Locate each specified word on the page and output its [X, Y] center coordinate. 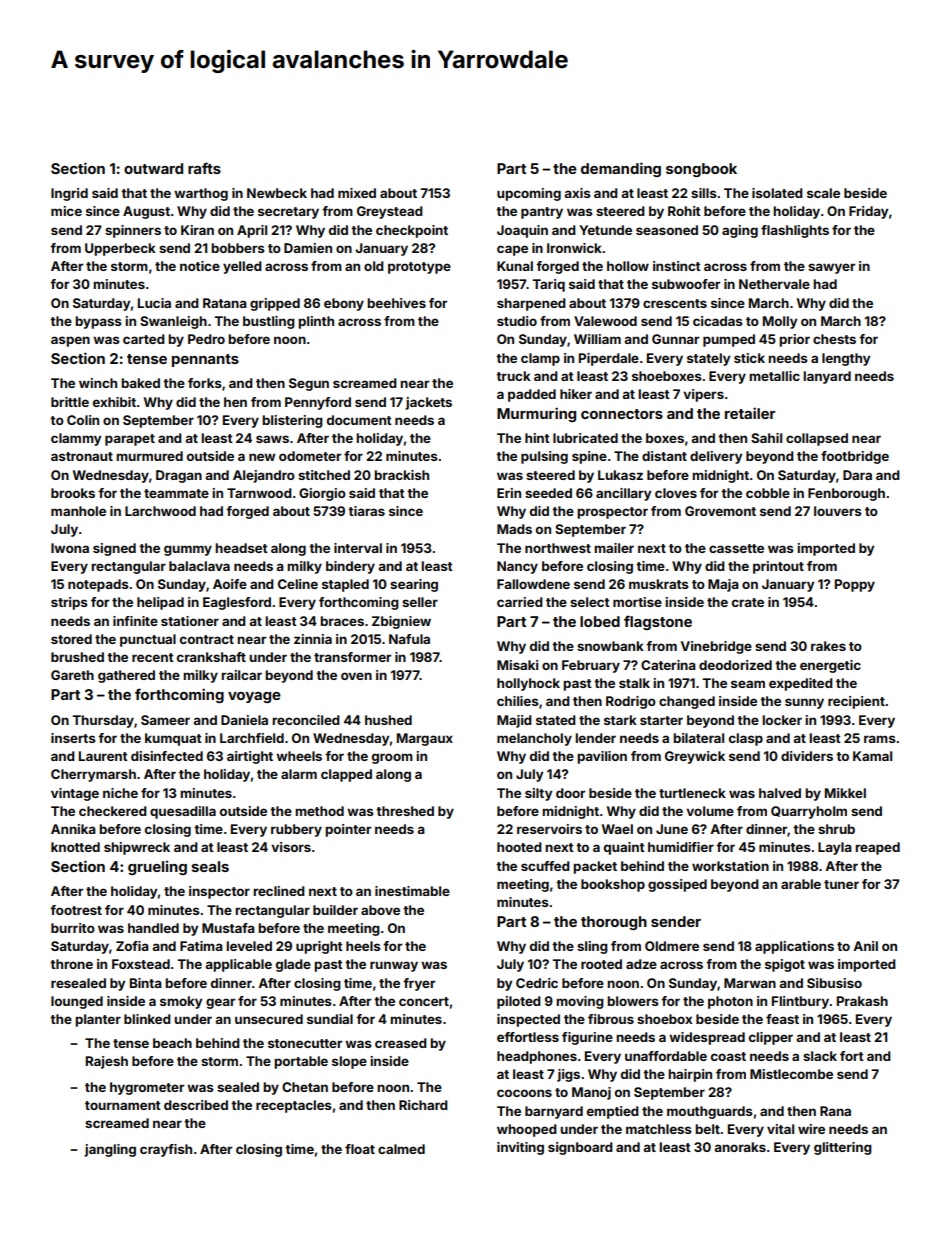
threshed [405, 811]
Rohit [684, 211]
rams [880, 739]
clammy [76, 439]
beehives [396, 303]
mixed [357, 193]
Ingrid [69, 194]
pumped [729, 340]
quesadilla [183, 812]
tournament [123, 1105]
